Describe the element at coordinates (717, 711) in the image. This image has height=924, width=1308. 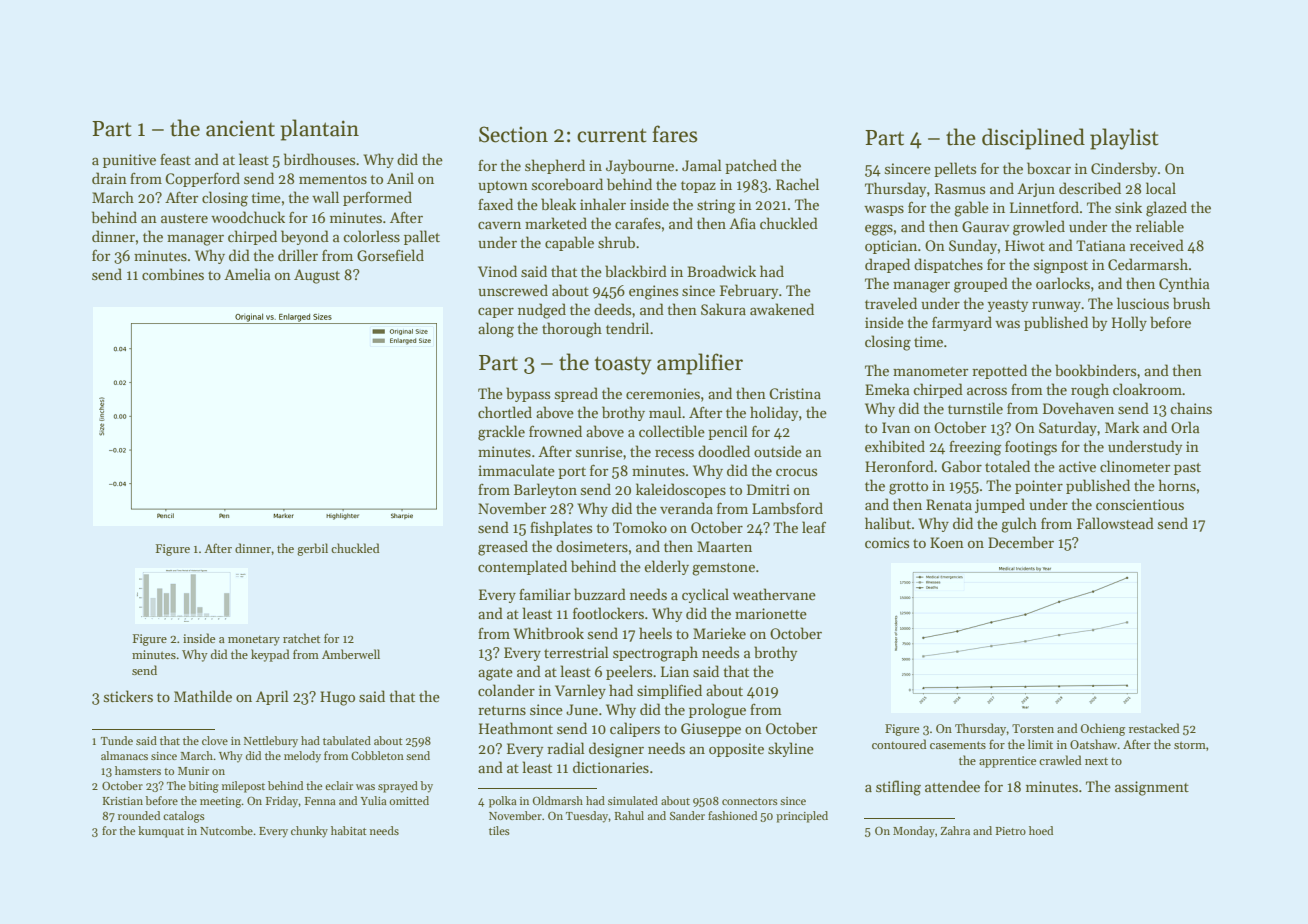
I see `prologue` at that location.
